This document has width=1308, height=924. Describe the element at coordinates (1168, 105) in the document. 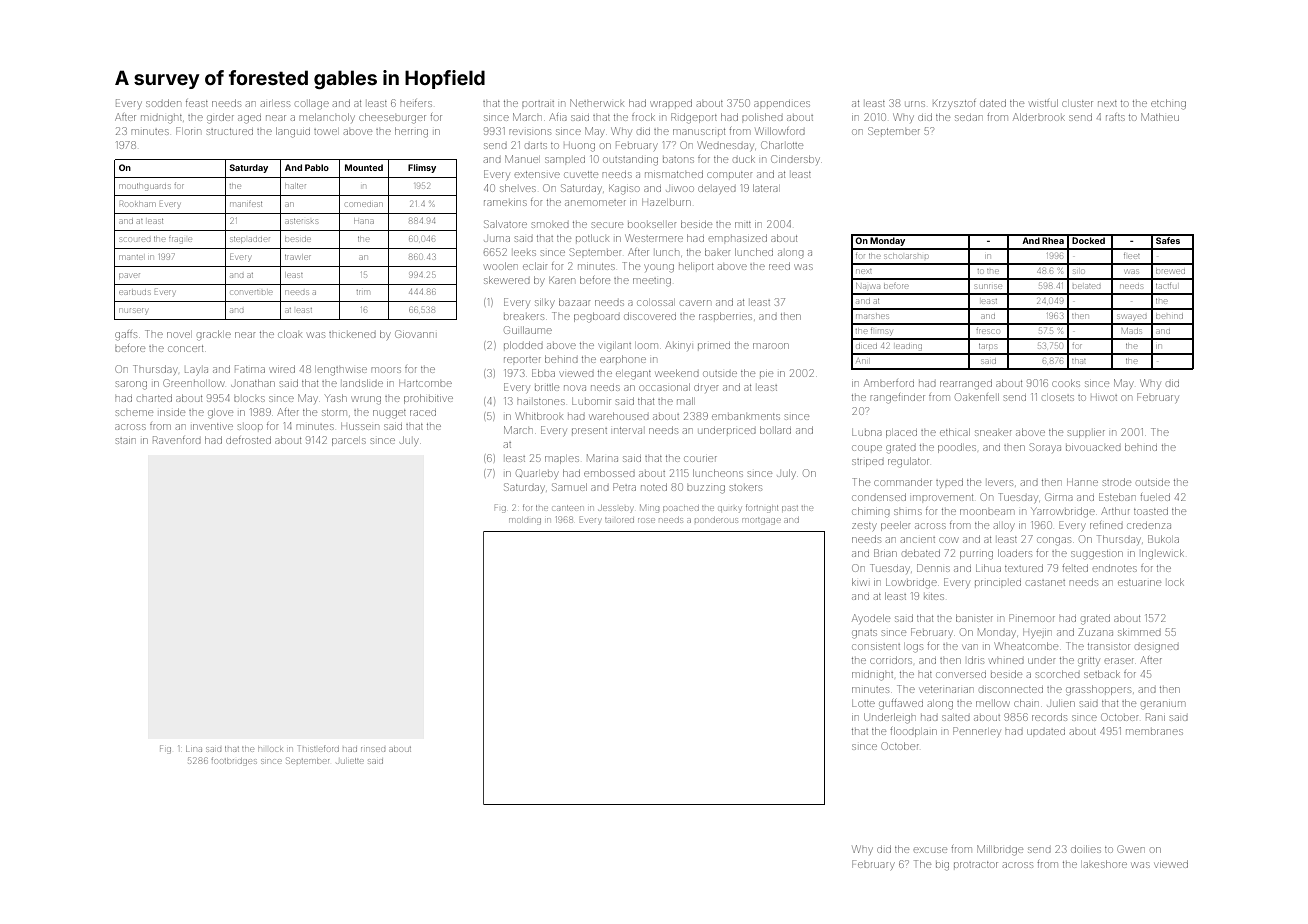

I see `etching` at that location.
